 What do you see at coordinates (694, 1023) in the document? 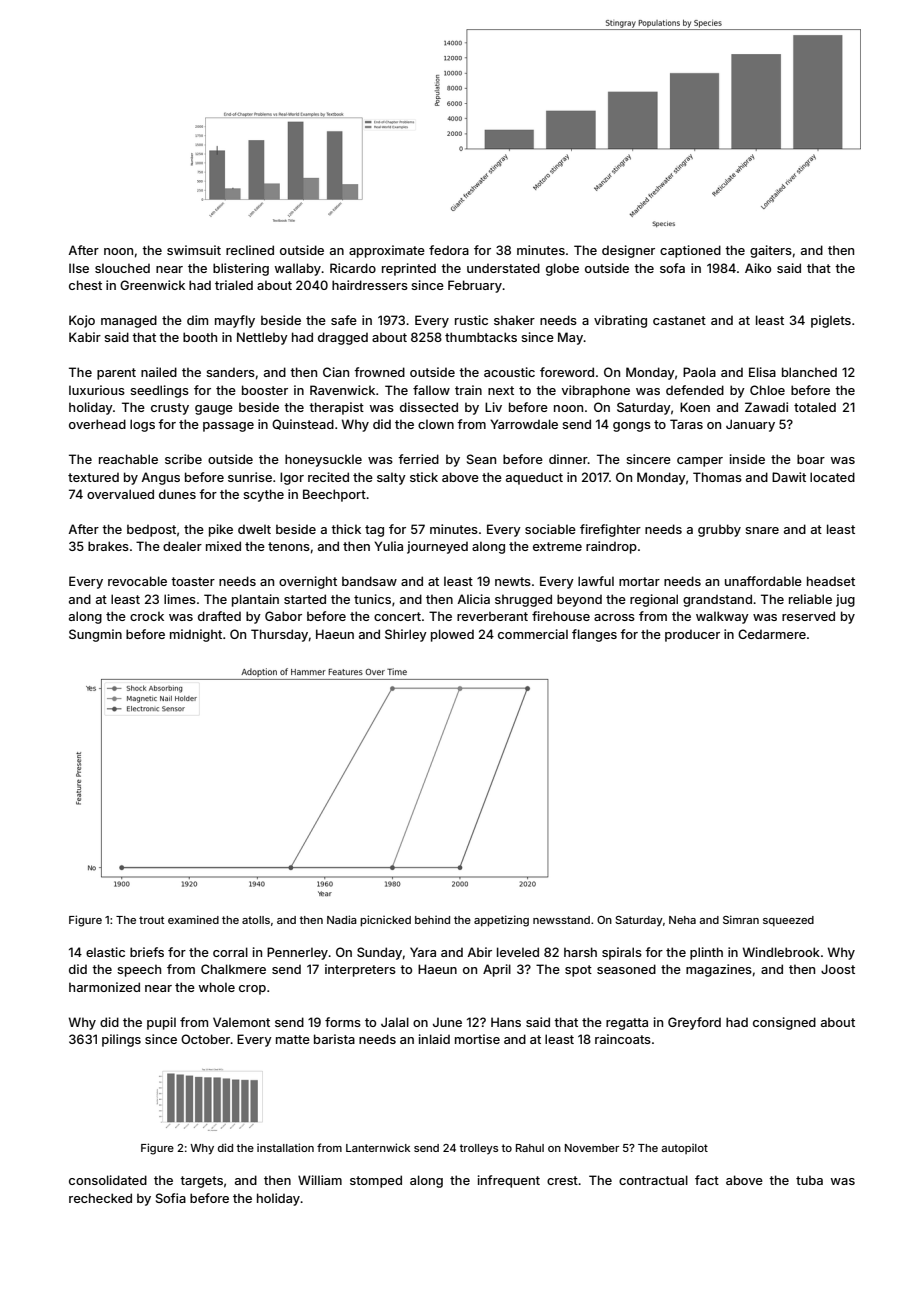
I see `Greyford` at bounding box center [694, 1023].
